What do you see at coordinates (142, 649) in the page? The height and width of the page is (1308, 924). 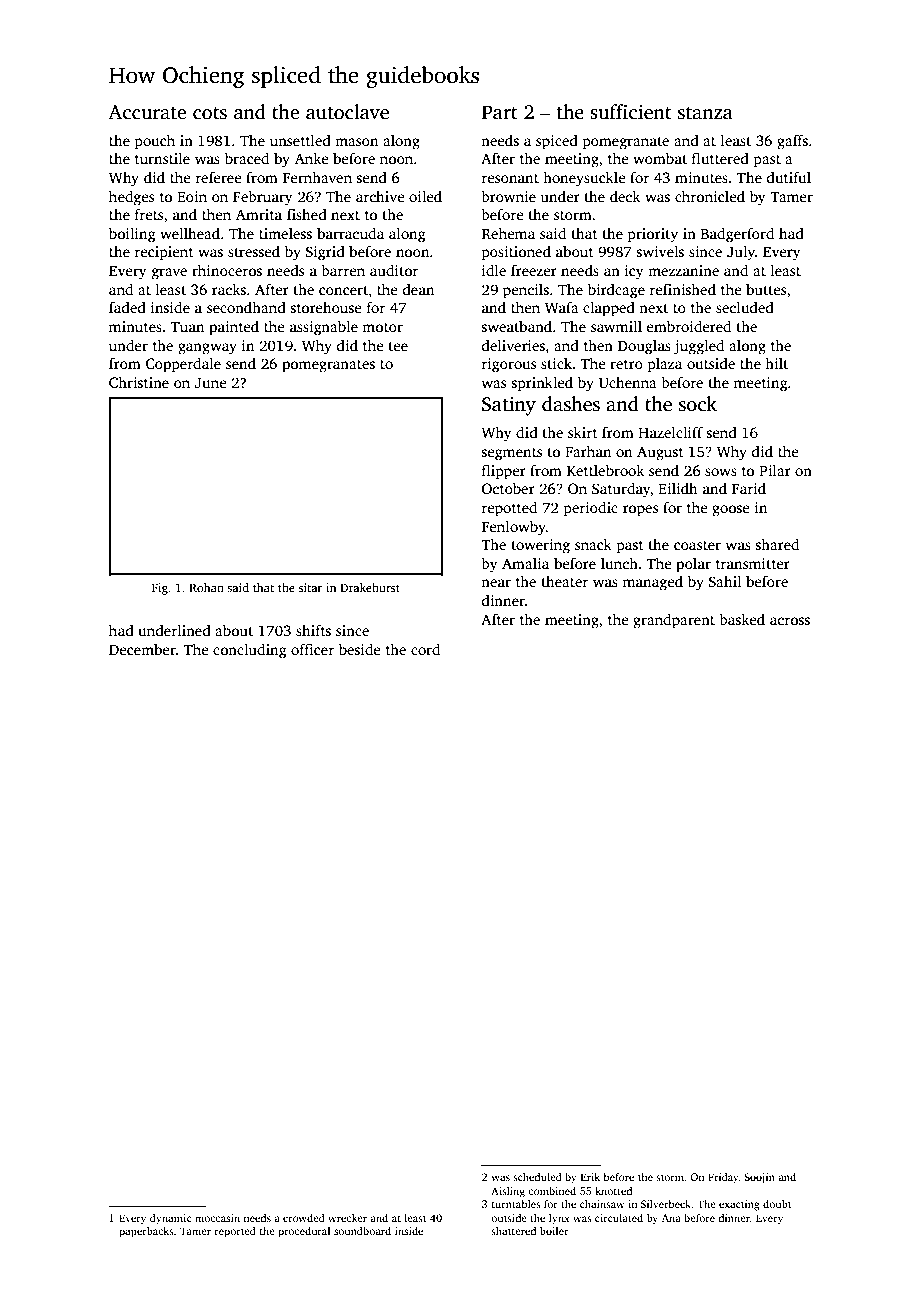 I see `December` at bounding box center [142, 649].
